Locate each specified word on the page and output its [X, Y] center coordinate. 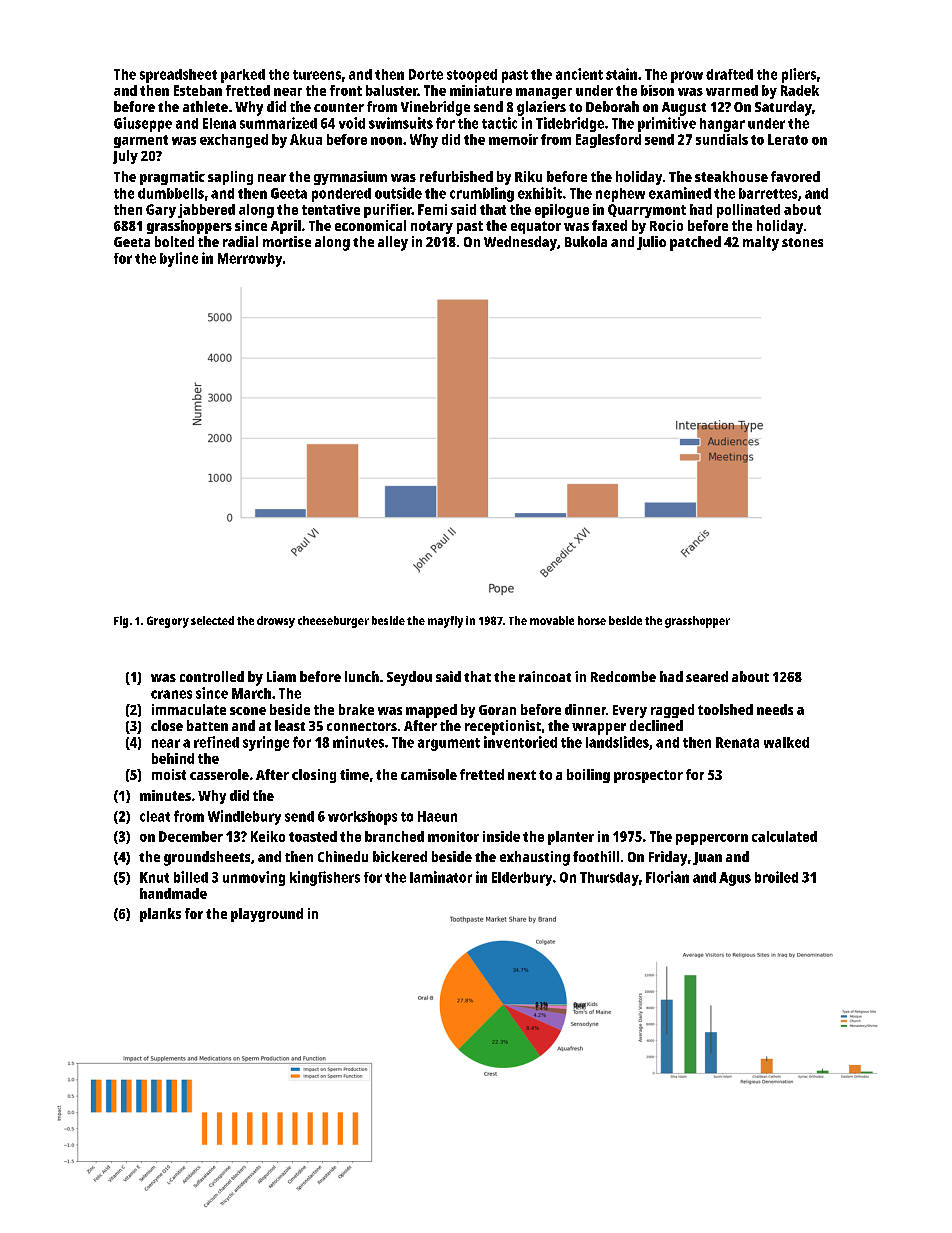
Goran [497, 710]
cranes [171, 694]
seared [707, 676]
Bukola [586, 241]
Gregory [168, 622]
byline [179, 259]
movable [552, 620]
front [346, 90]
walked [786, 742]
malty [761, 243]
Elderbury [522, 879]
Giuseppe [143, 124]
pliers [799, 75]
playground [267, 915]
